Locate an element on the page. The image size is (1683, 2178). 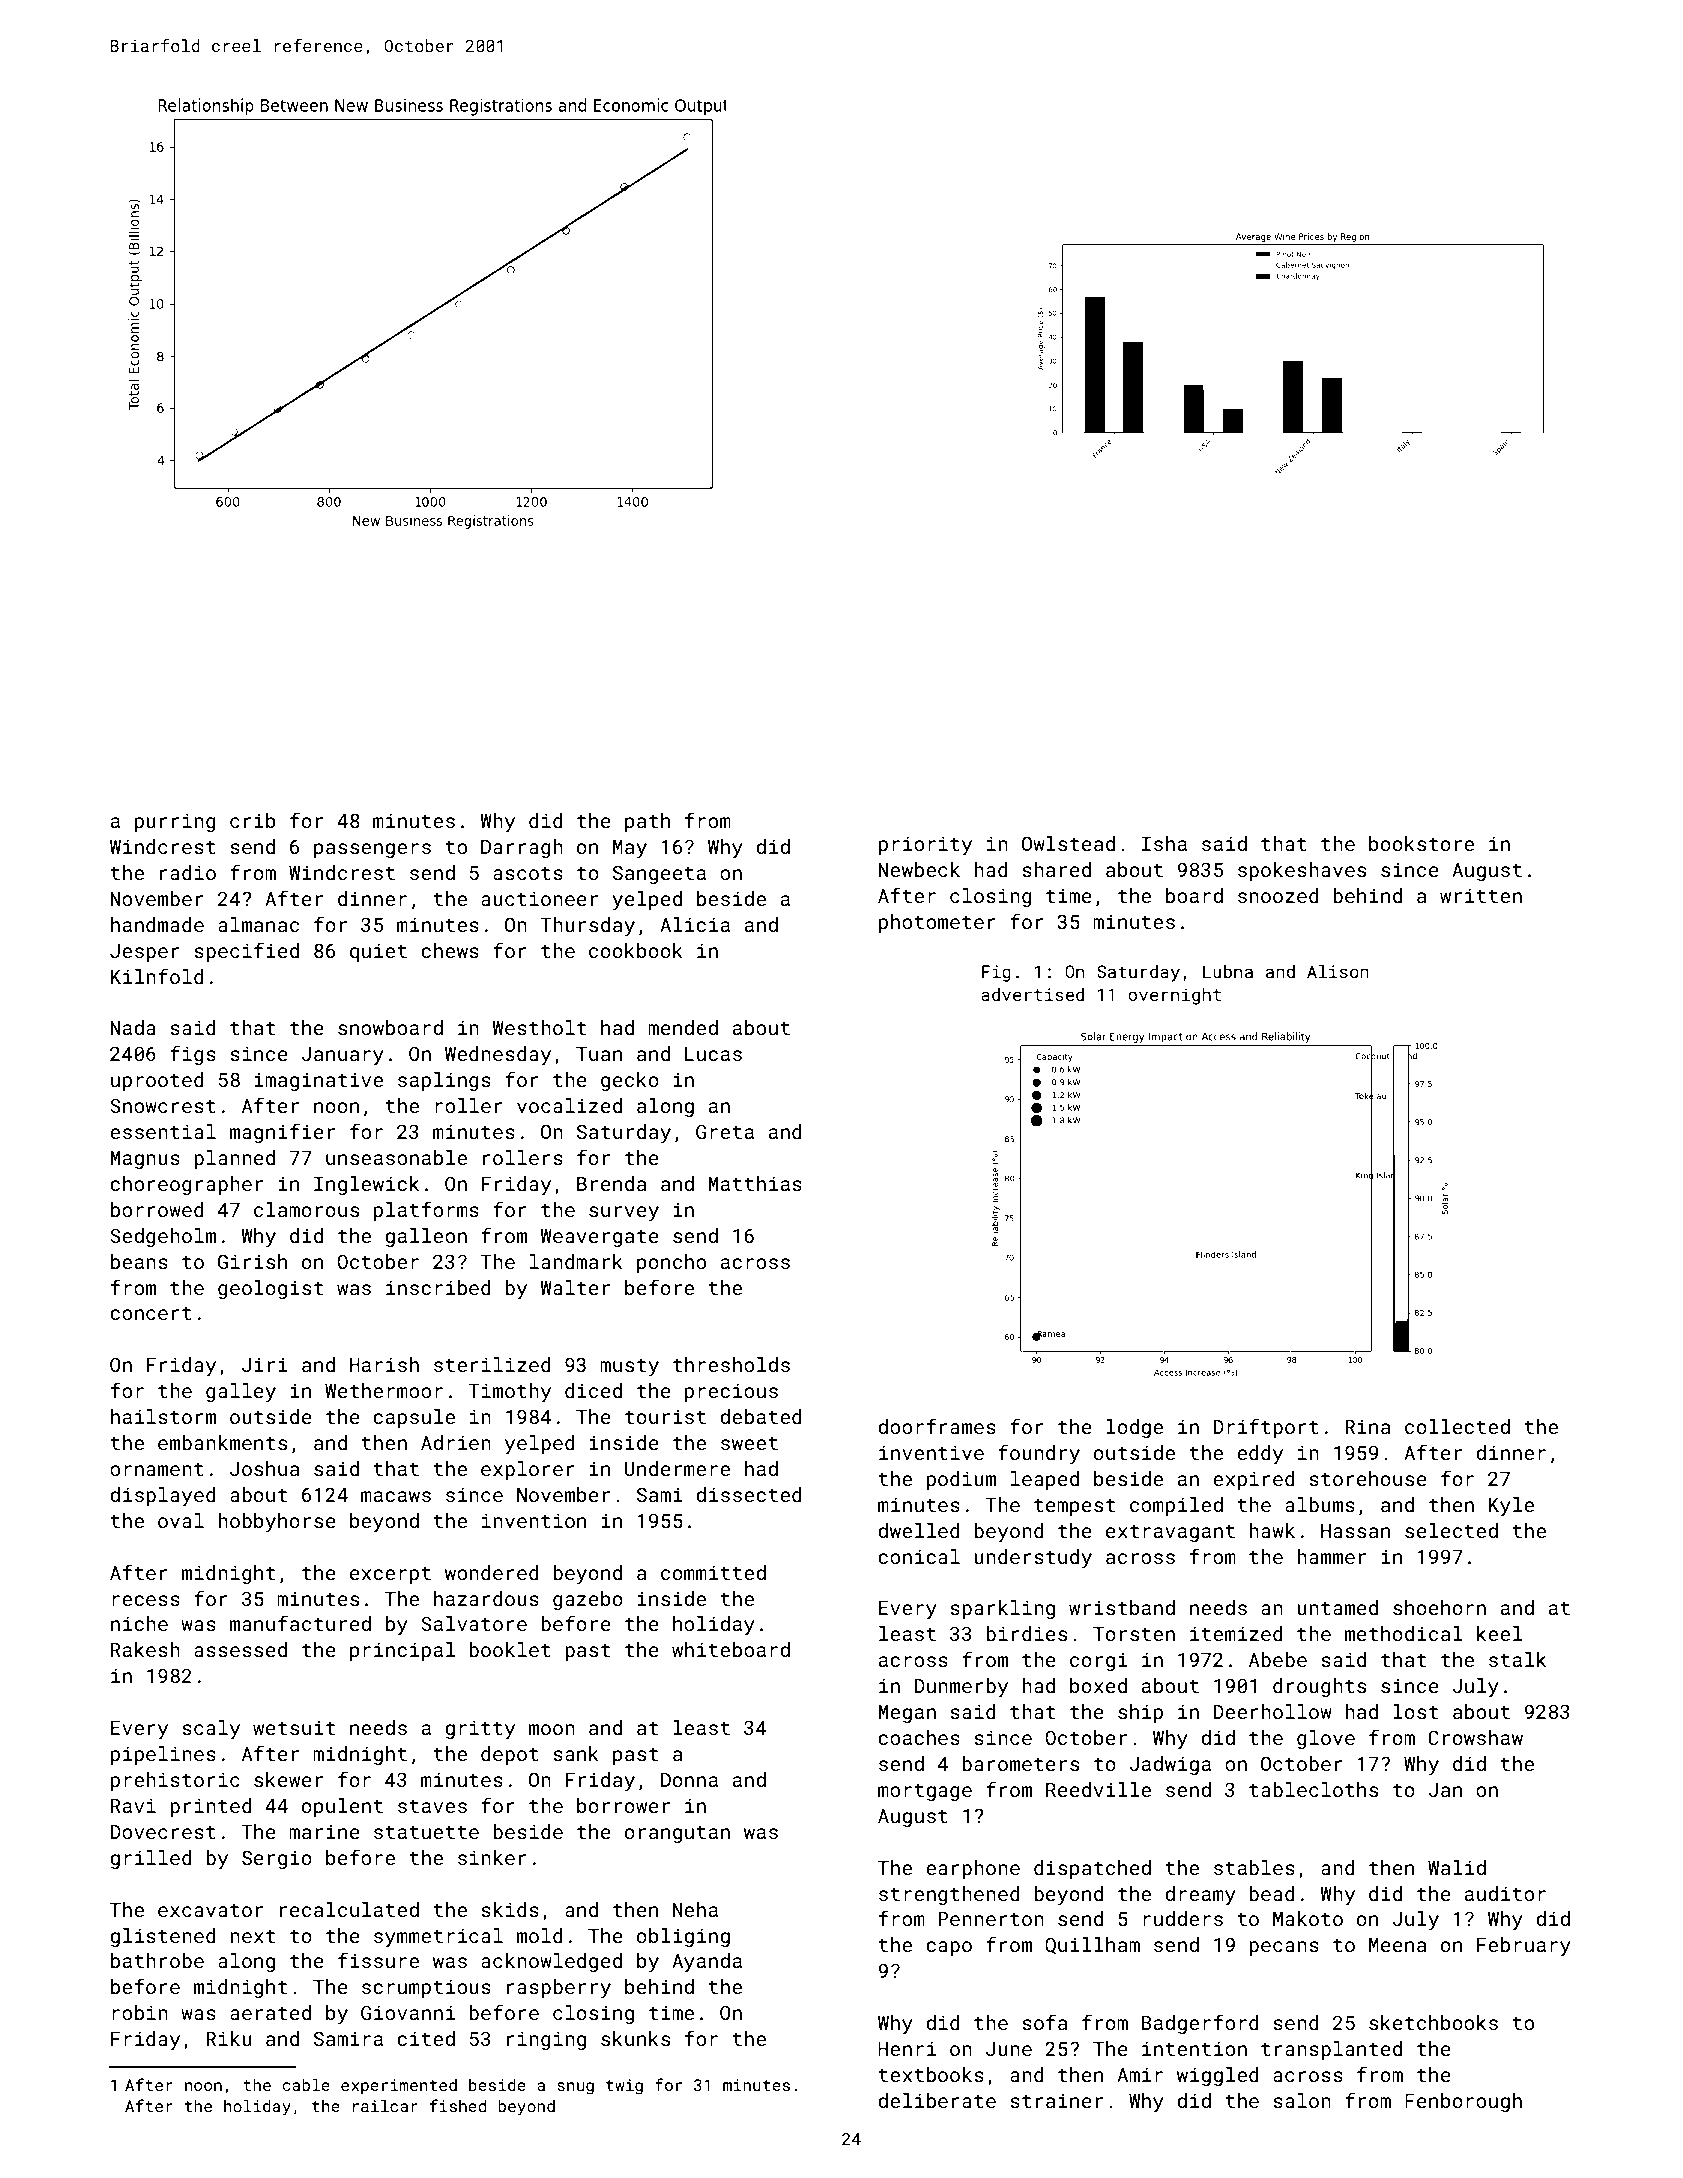
railcar is located at coordinates (385, 2105).
